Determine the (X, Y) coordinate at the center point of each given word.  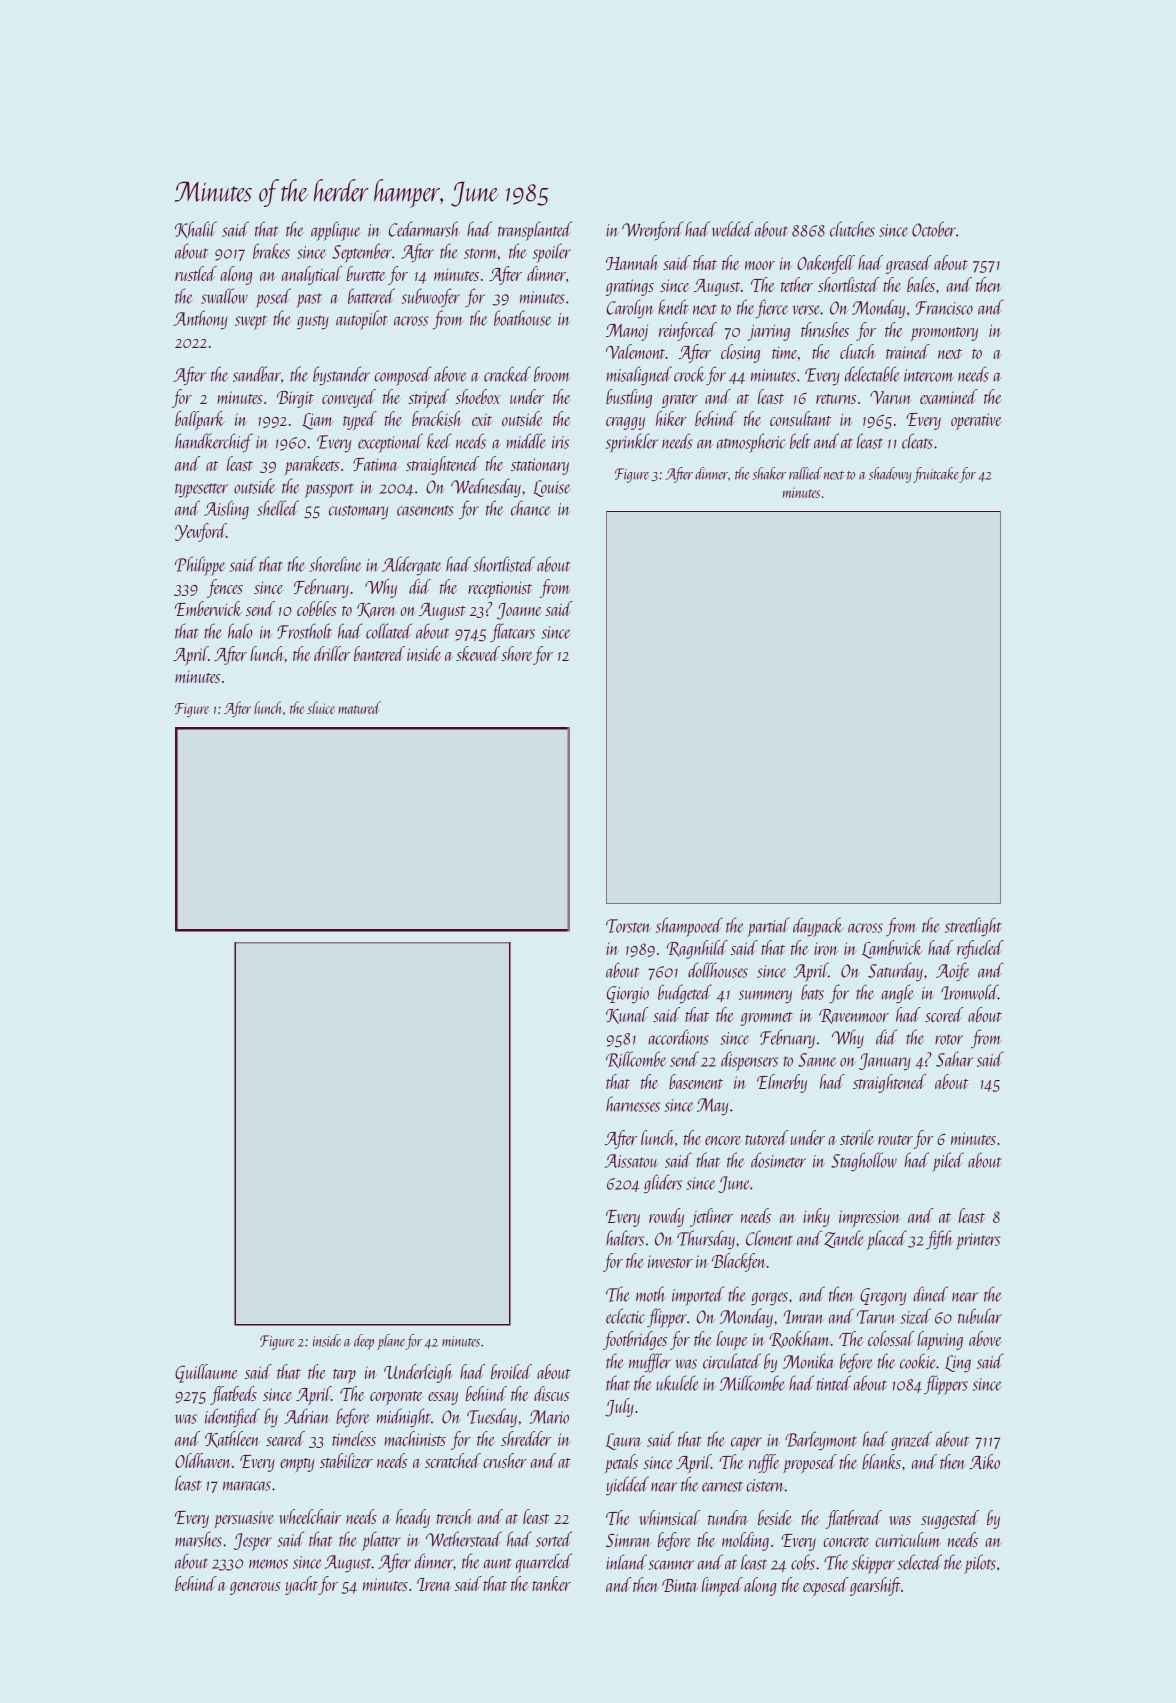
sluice (321, 707)
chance (530, 508)
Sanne (817, 1060)
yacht (301, 1585)
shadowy (890, 475)
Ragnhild (697, 949)
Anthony (200, 319)
